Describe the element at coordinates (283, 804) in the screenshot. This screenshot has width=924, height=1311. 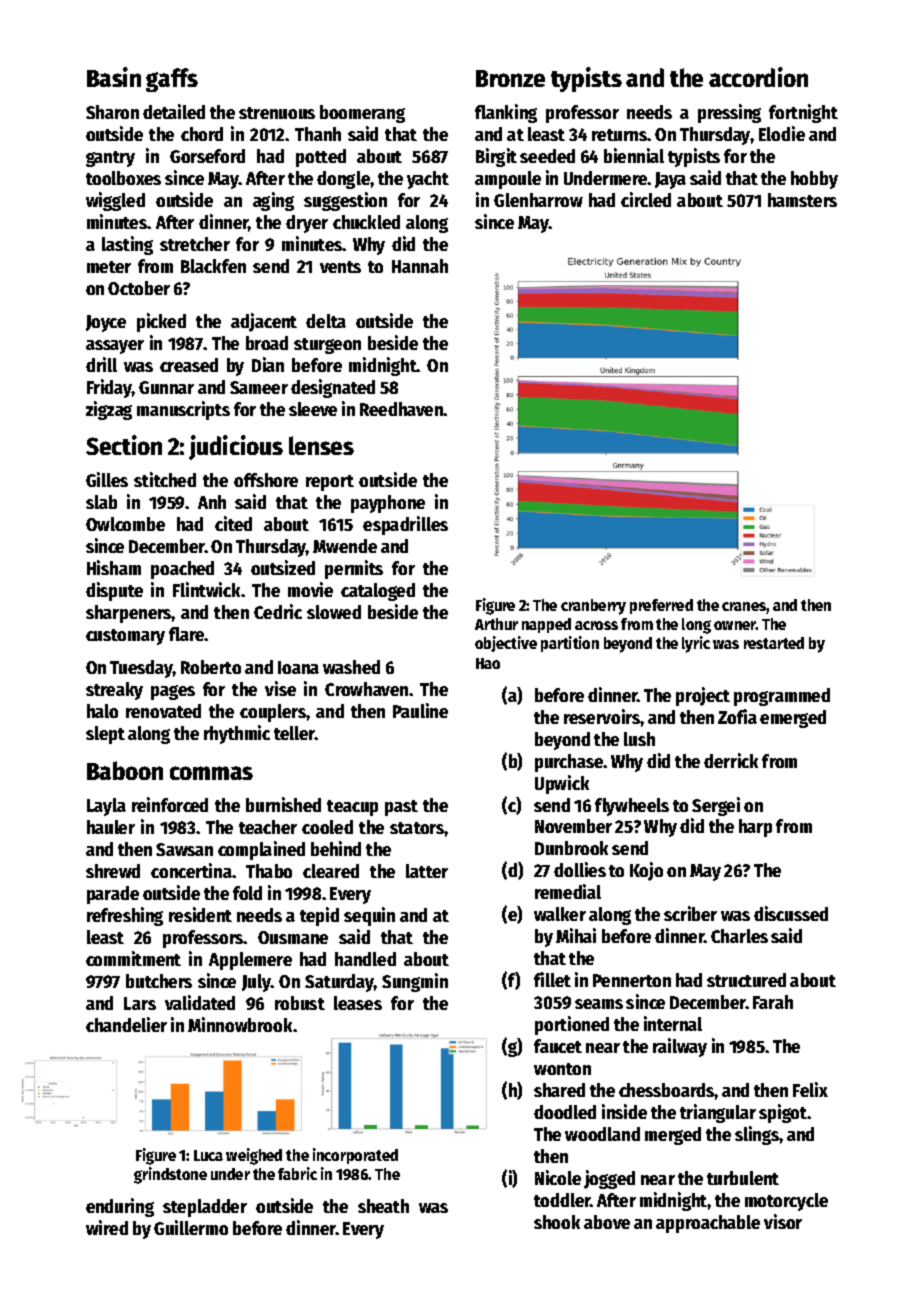
I see `burnished` at that location.
